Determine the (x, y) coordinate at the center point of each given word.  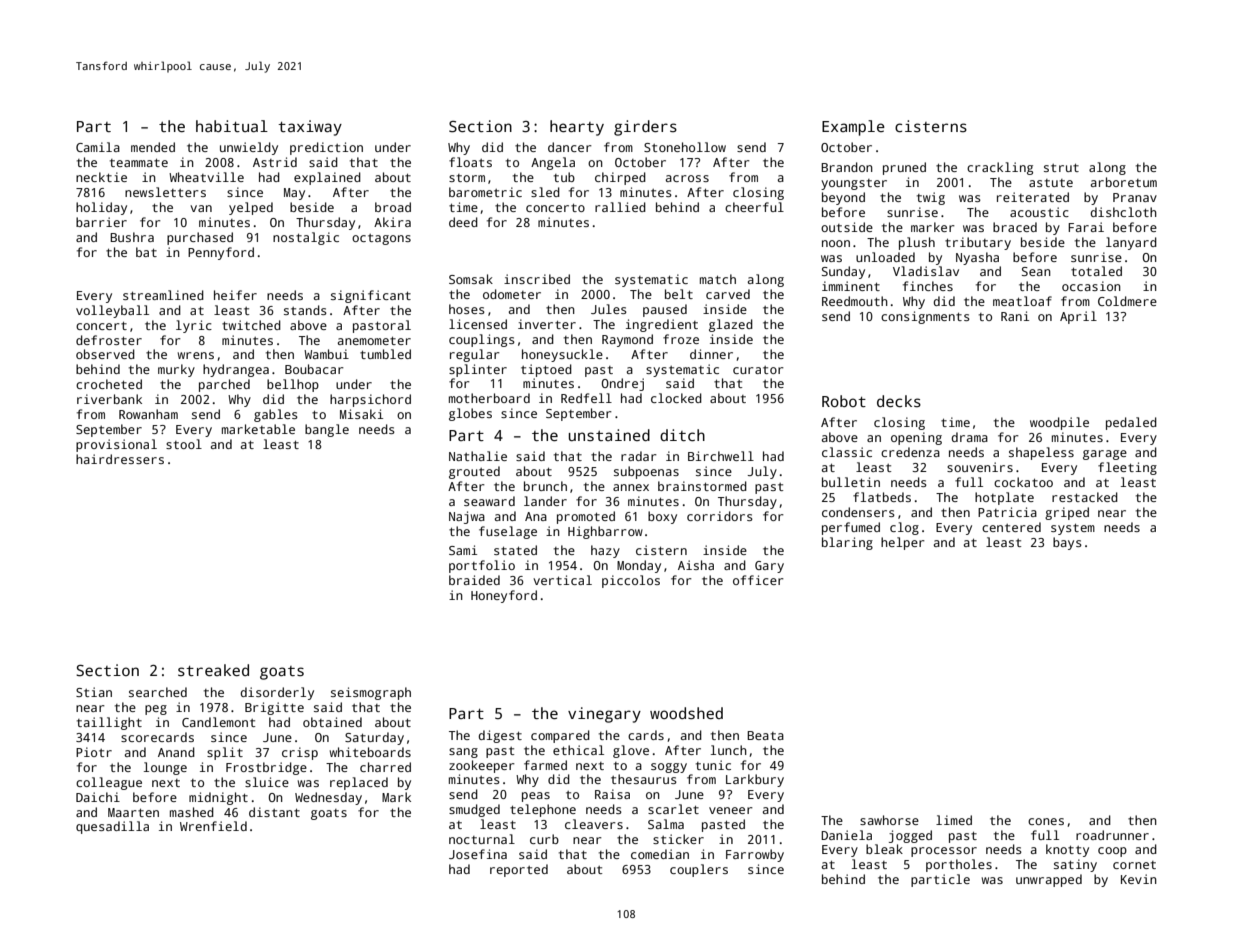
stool (184, 444)
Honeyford (504, 596)
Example (853, 128)
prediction (326, 148)
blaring (847, 543)
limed (954, 820)
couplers (699, 870)
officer (758, 580)
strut (1061, 168)
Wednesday (328, 798)
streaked (213, 670)
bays (1067, 543)
